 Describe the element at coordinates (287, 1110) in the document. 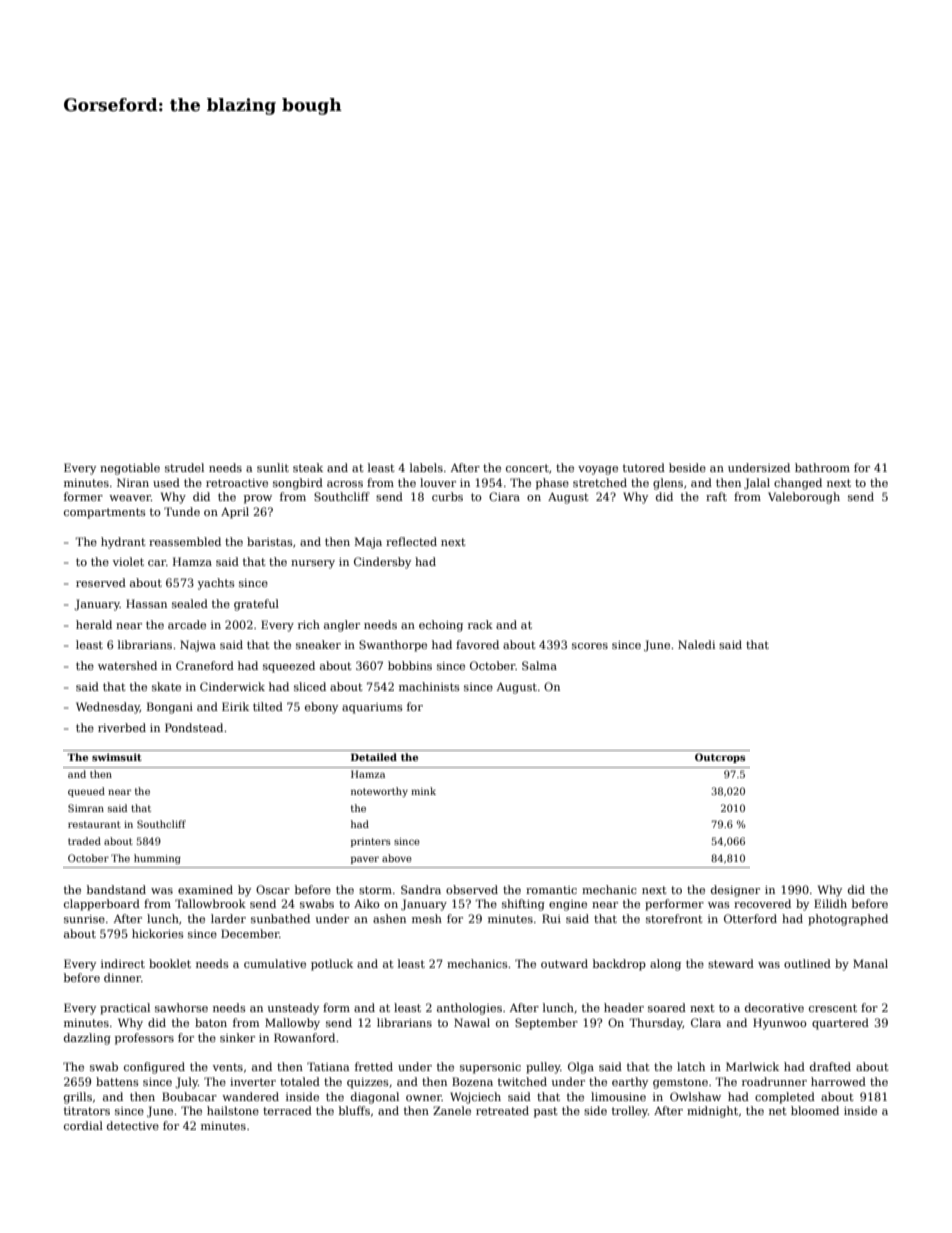

I see `terraced` at that location.
